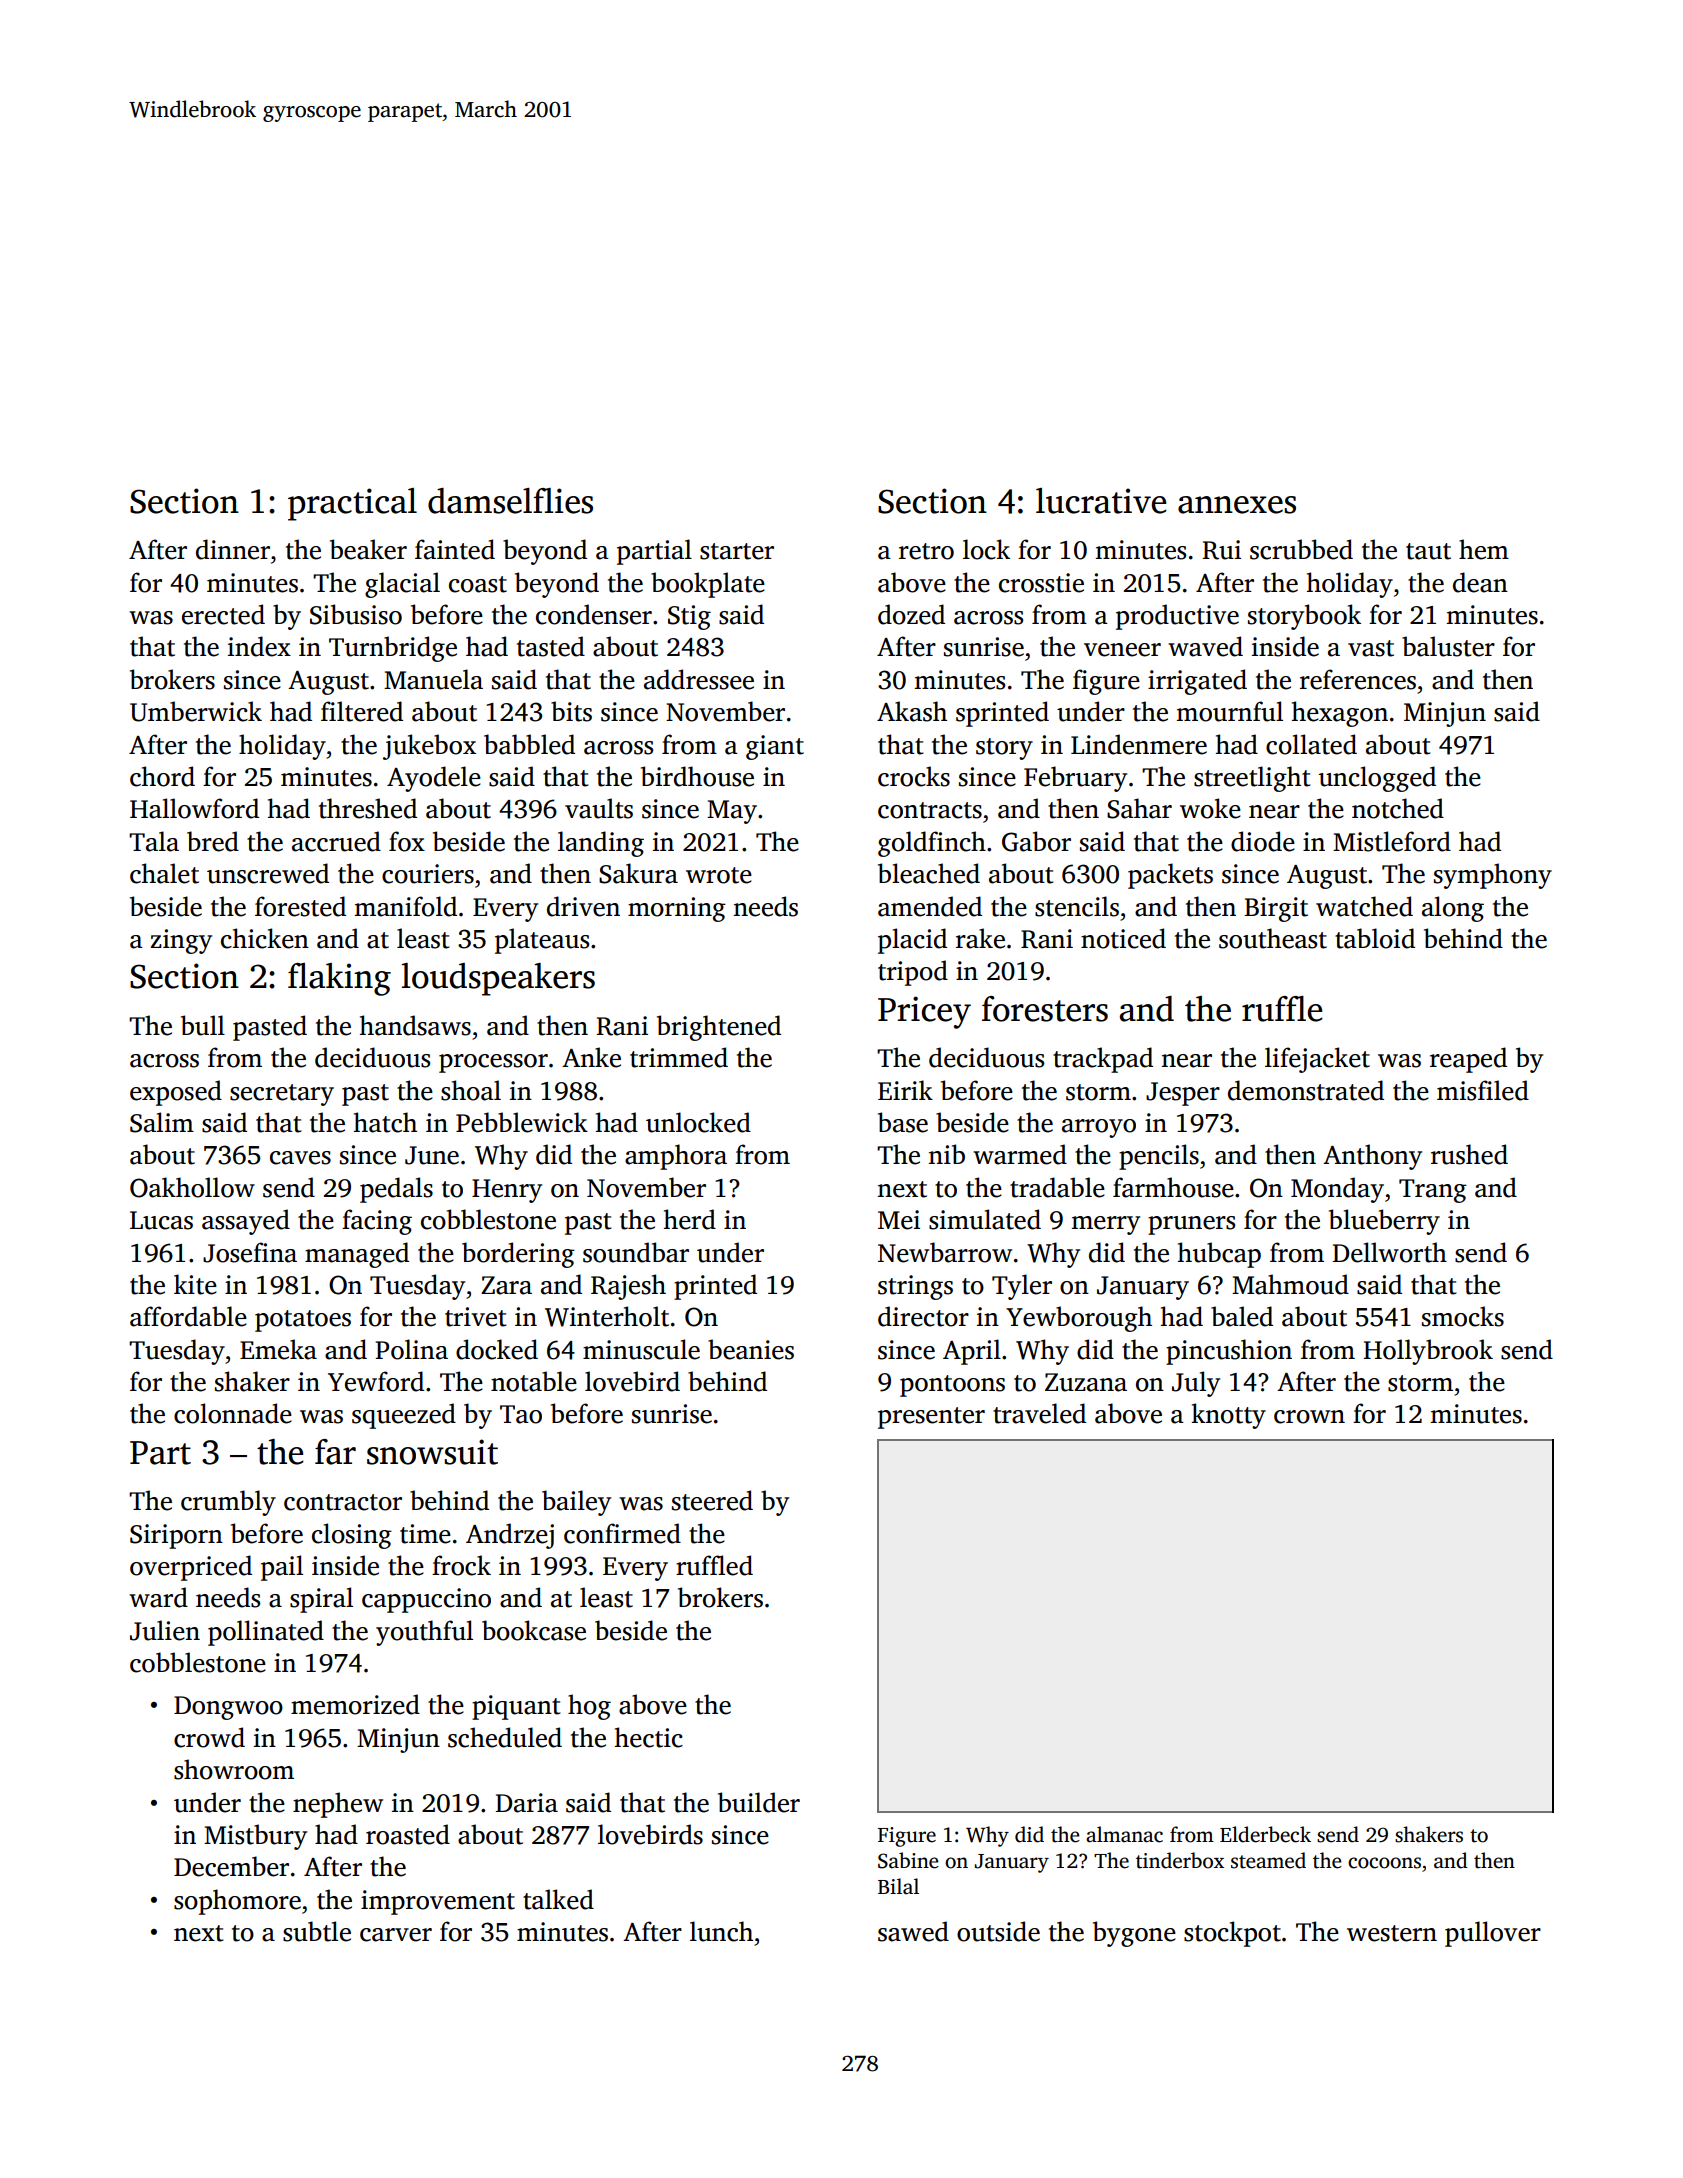 The width and height of the screenshot is (1683, 2178). What do you see at coordinates (759, 1802) in the screenshot?
I see `builder` at bounding box center [759, 1802].
